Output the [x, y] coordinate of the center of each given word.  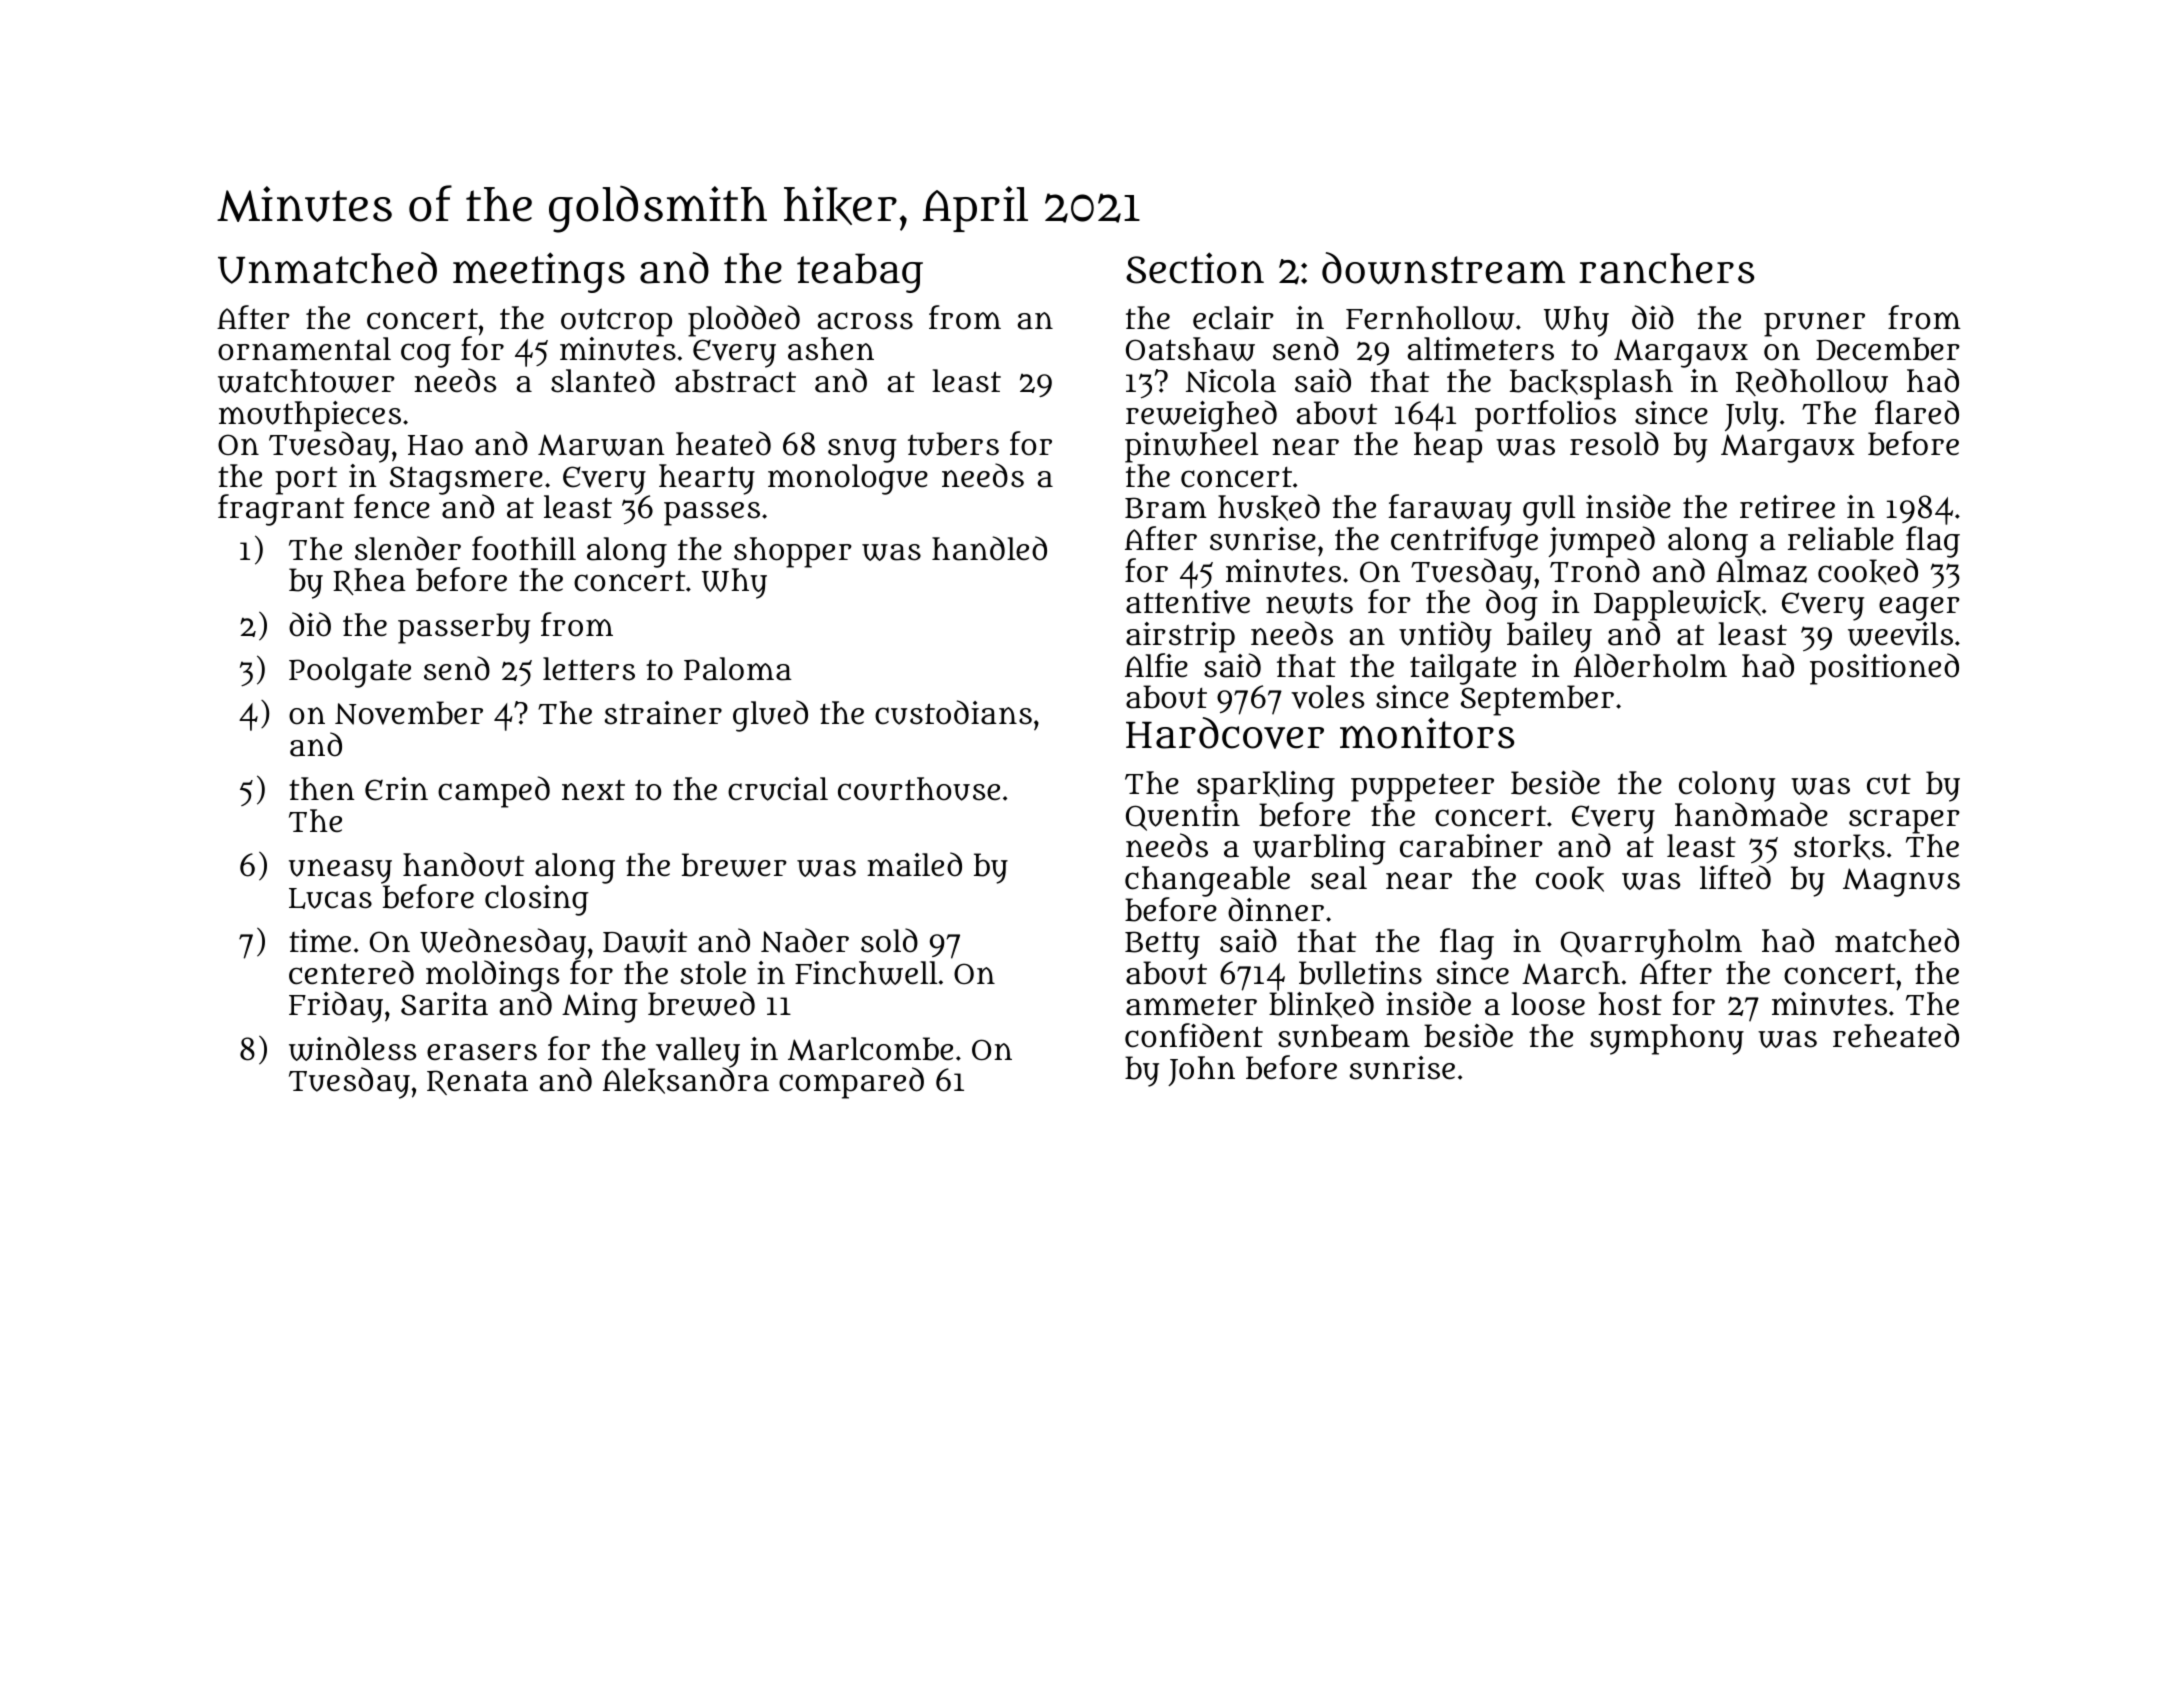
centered [351, 972]
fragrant [281, 510]
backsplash [1591, 384]
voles [1327, 697]
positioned [1884, 669]
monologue [848, 479]
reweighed [1201, 416]
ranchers [1666, 268]
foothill [524, 548]
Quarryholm [1651, 944]
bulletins [1360, 973]
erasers [482, 1052]
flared [1917, 412]
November [409, 713]
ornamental [304, 349]
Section [1195, 268]
